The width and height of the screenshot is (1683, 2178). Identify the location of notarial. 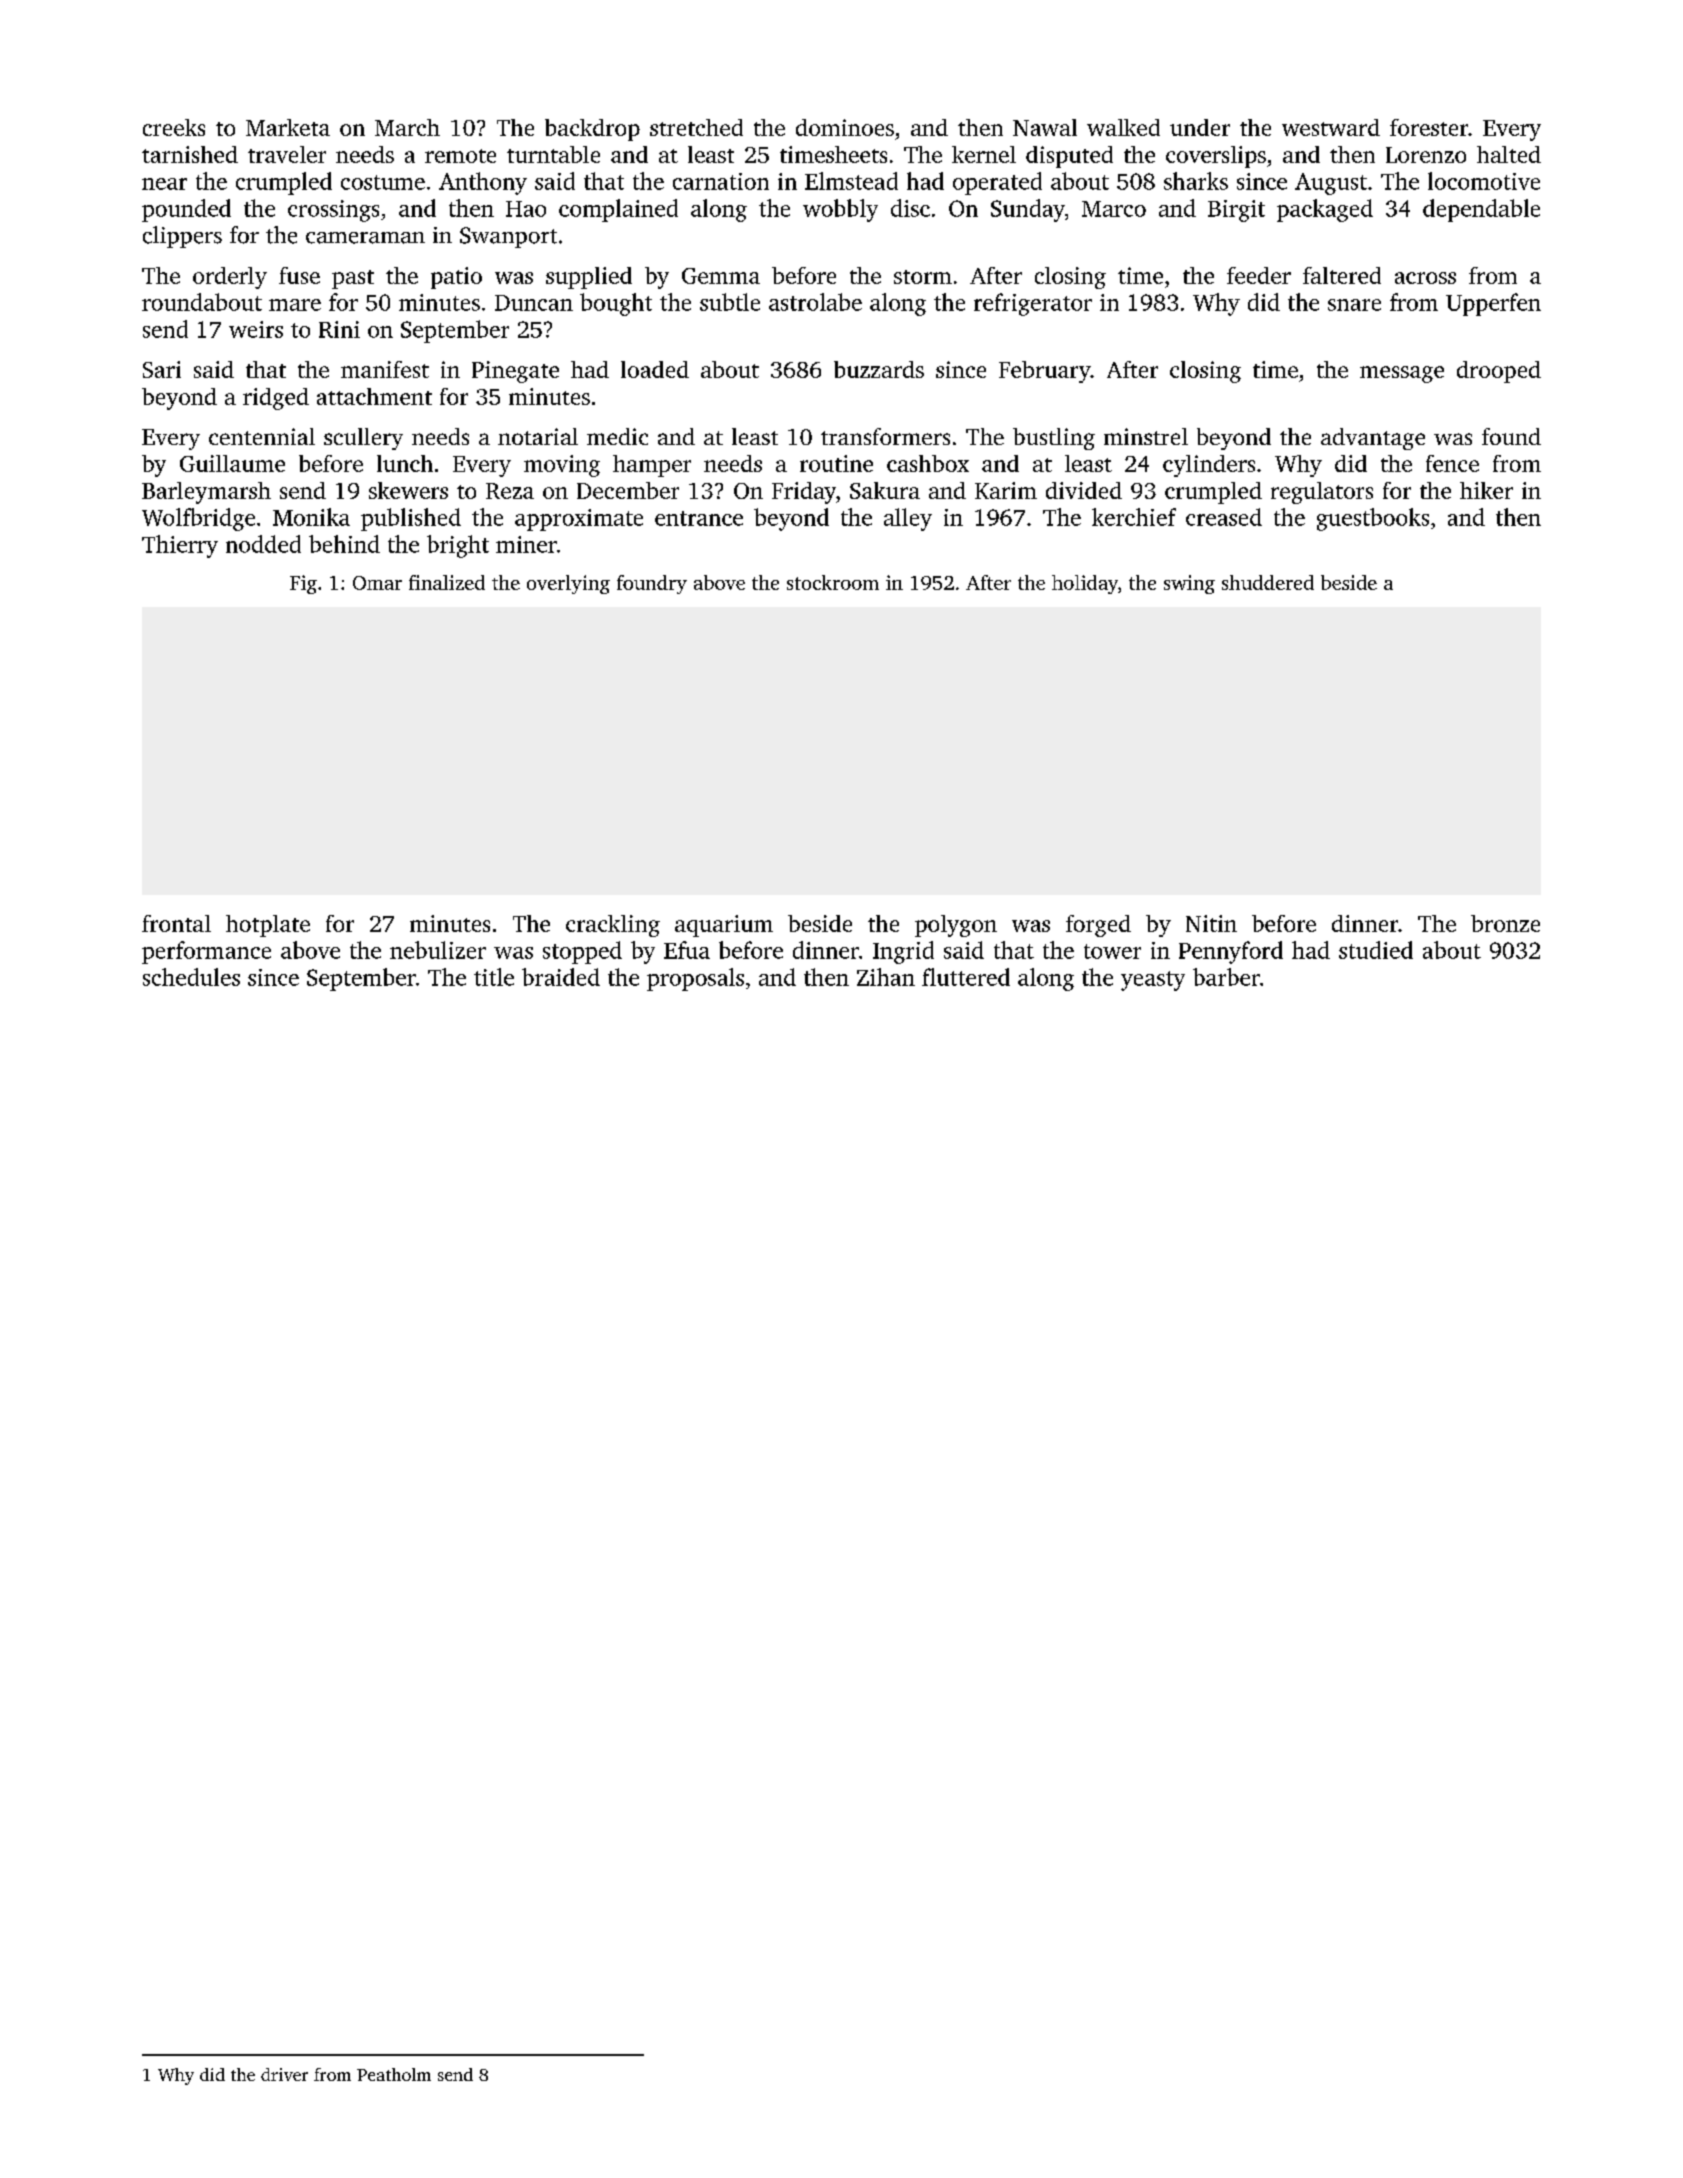
(538, 436).
